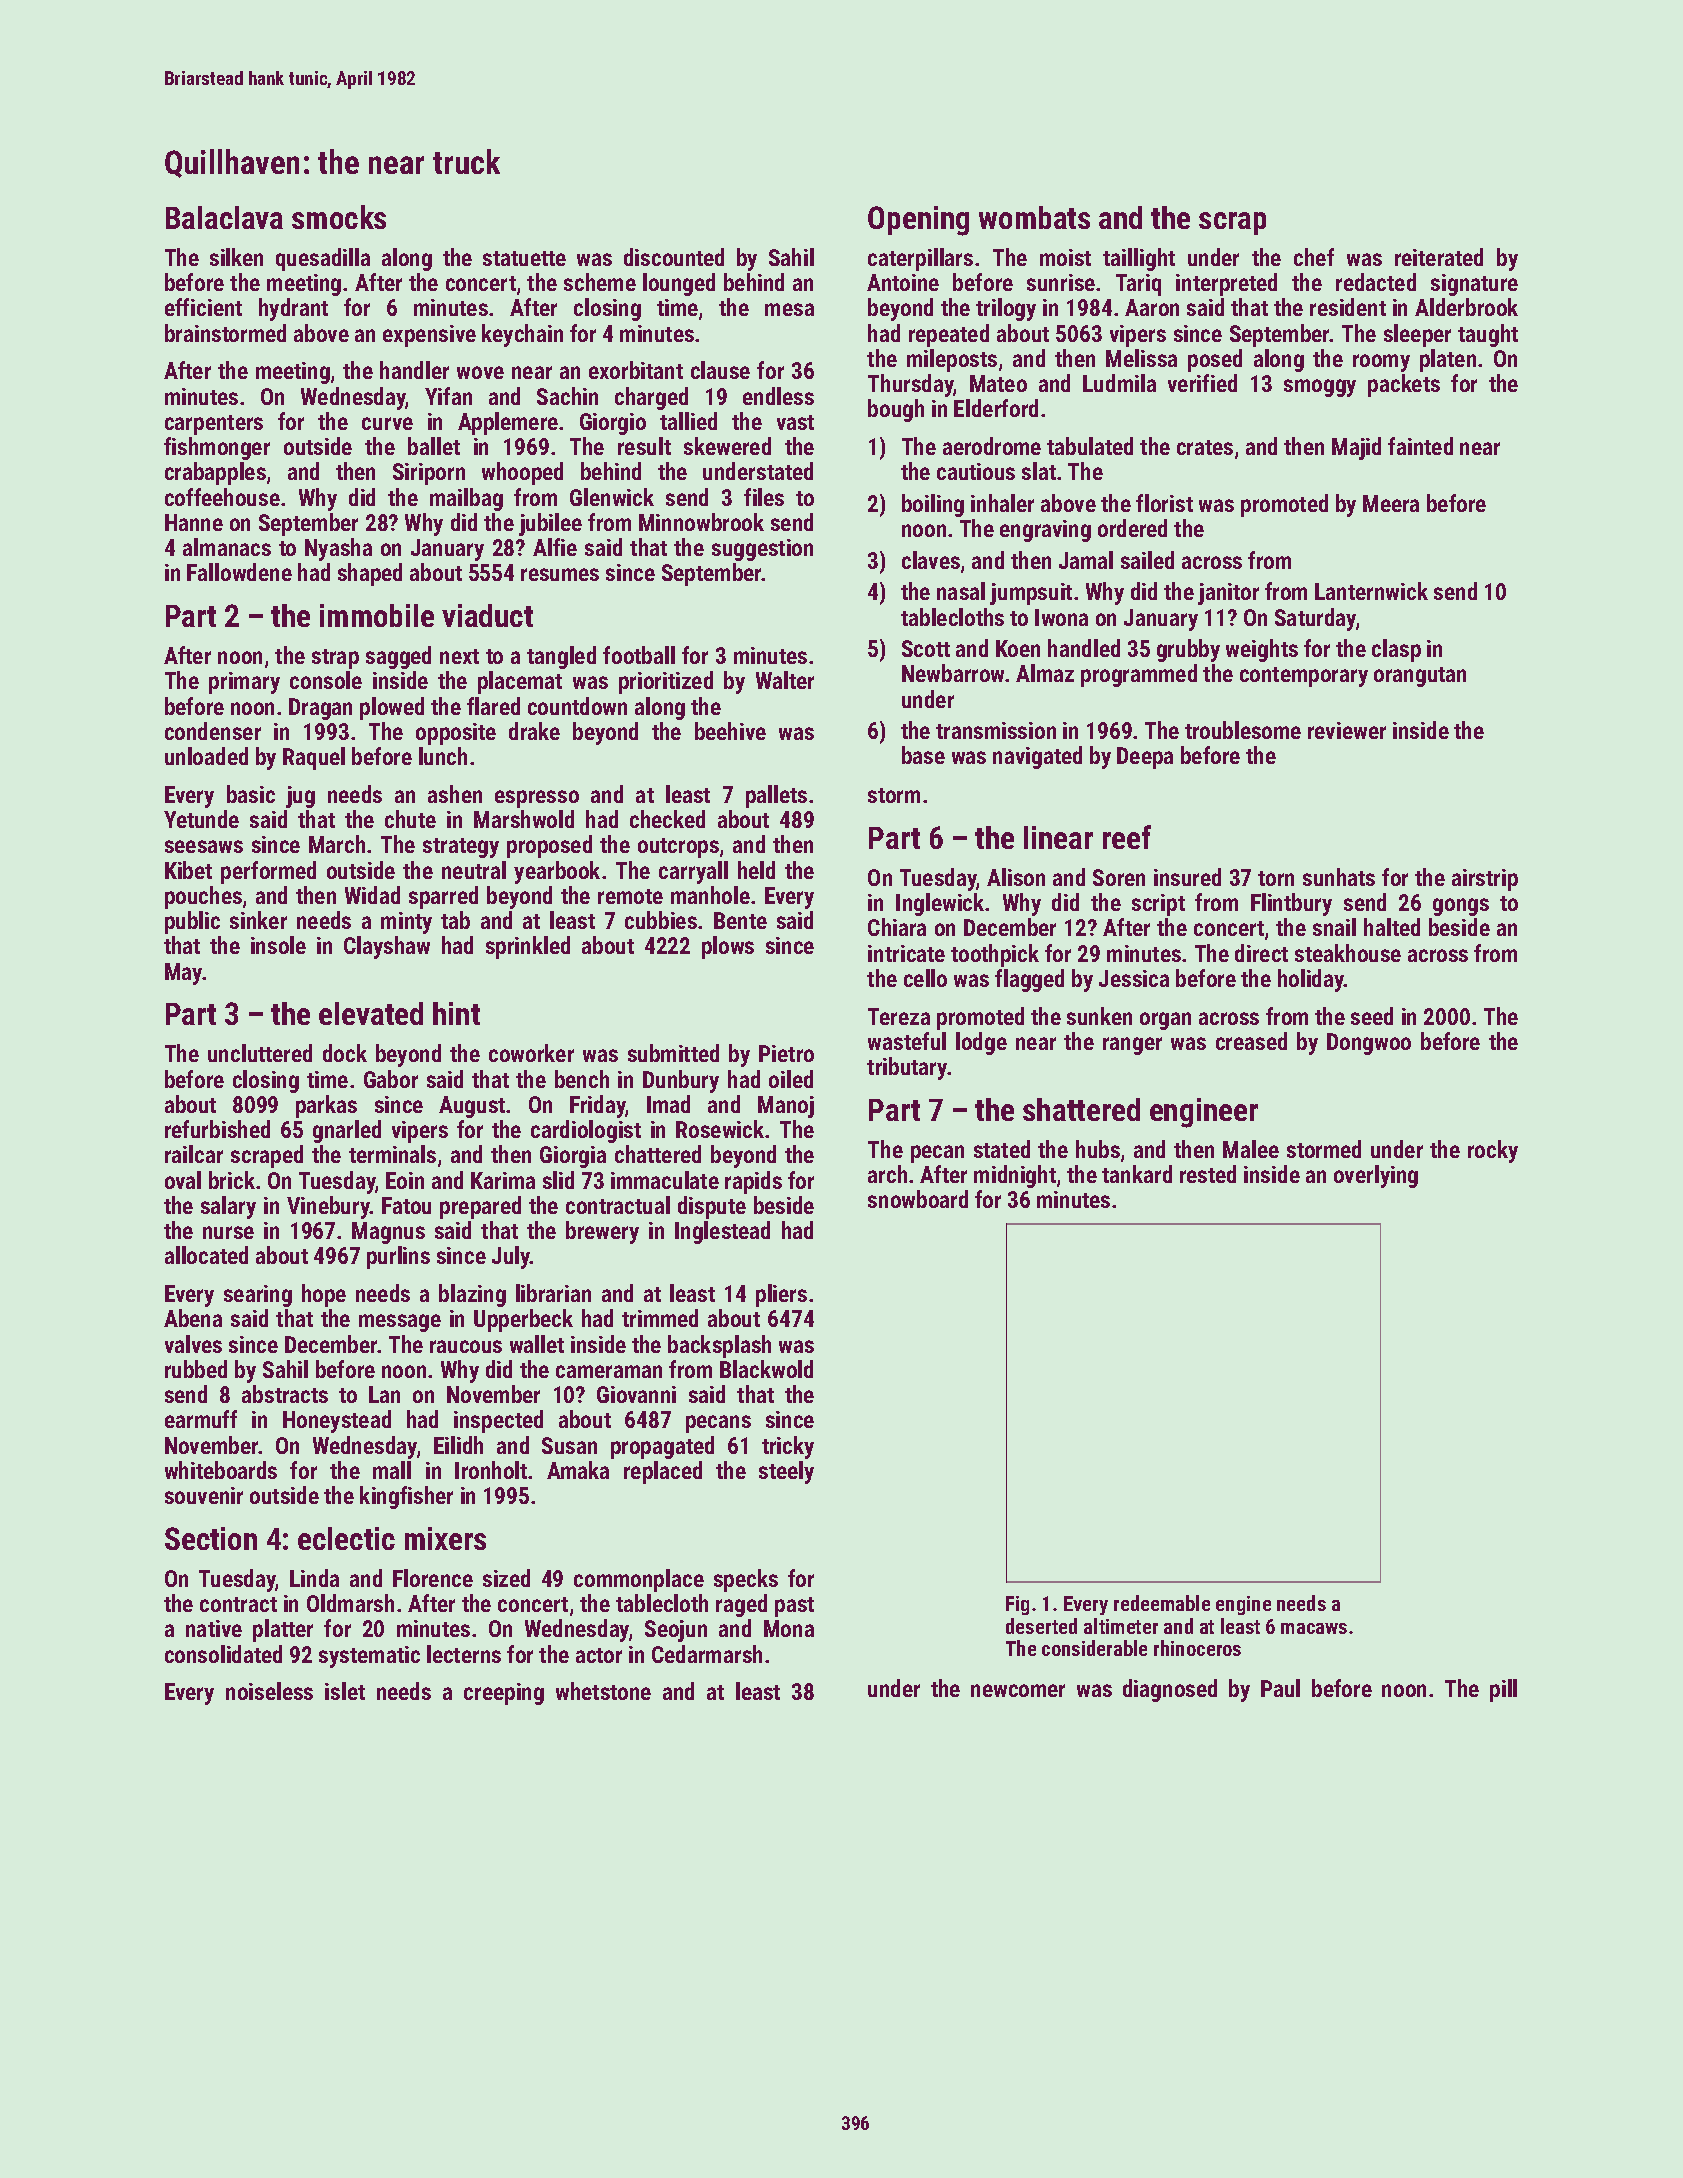 This screenshot has height=2178, width=1683. Describe the element at coordinates (756, 870) in the screenshot. I see `held` at that location.
